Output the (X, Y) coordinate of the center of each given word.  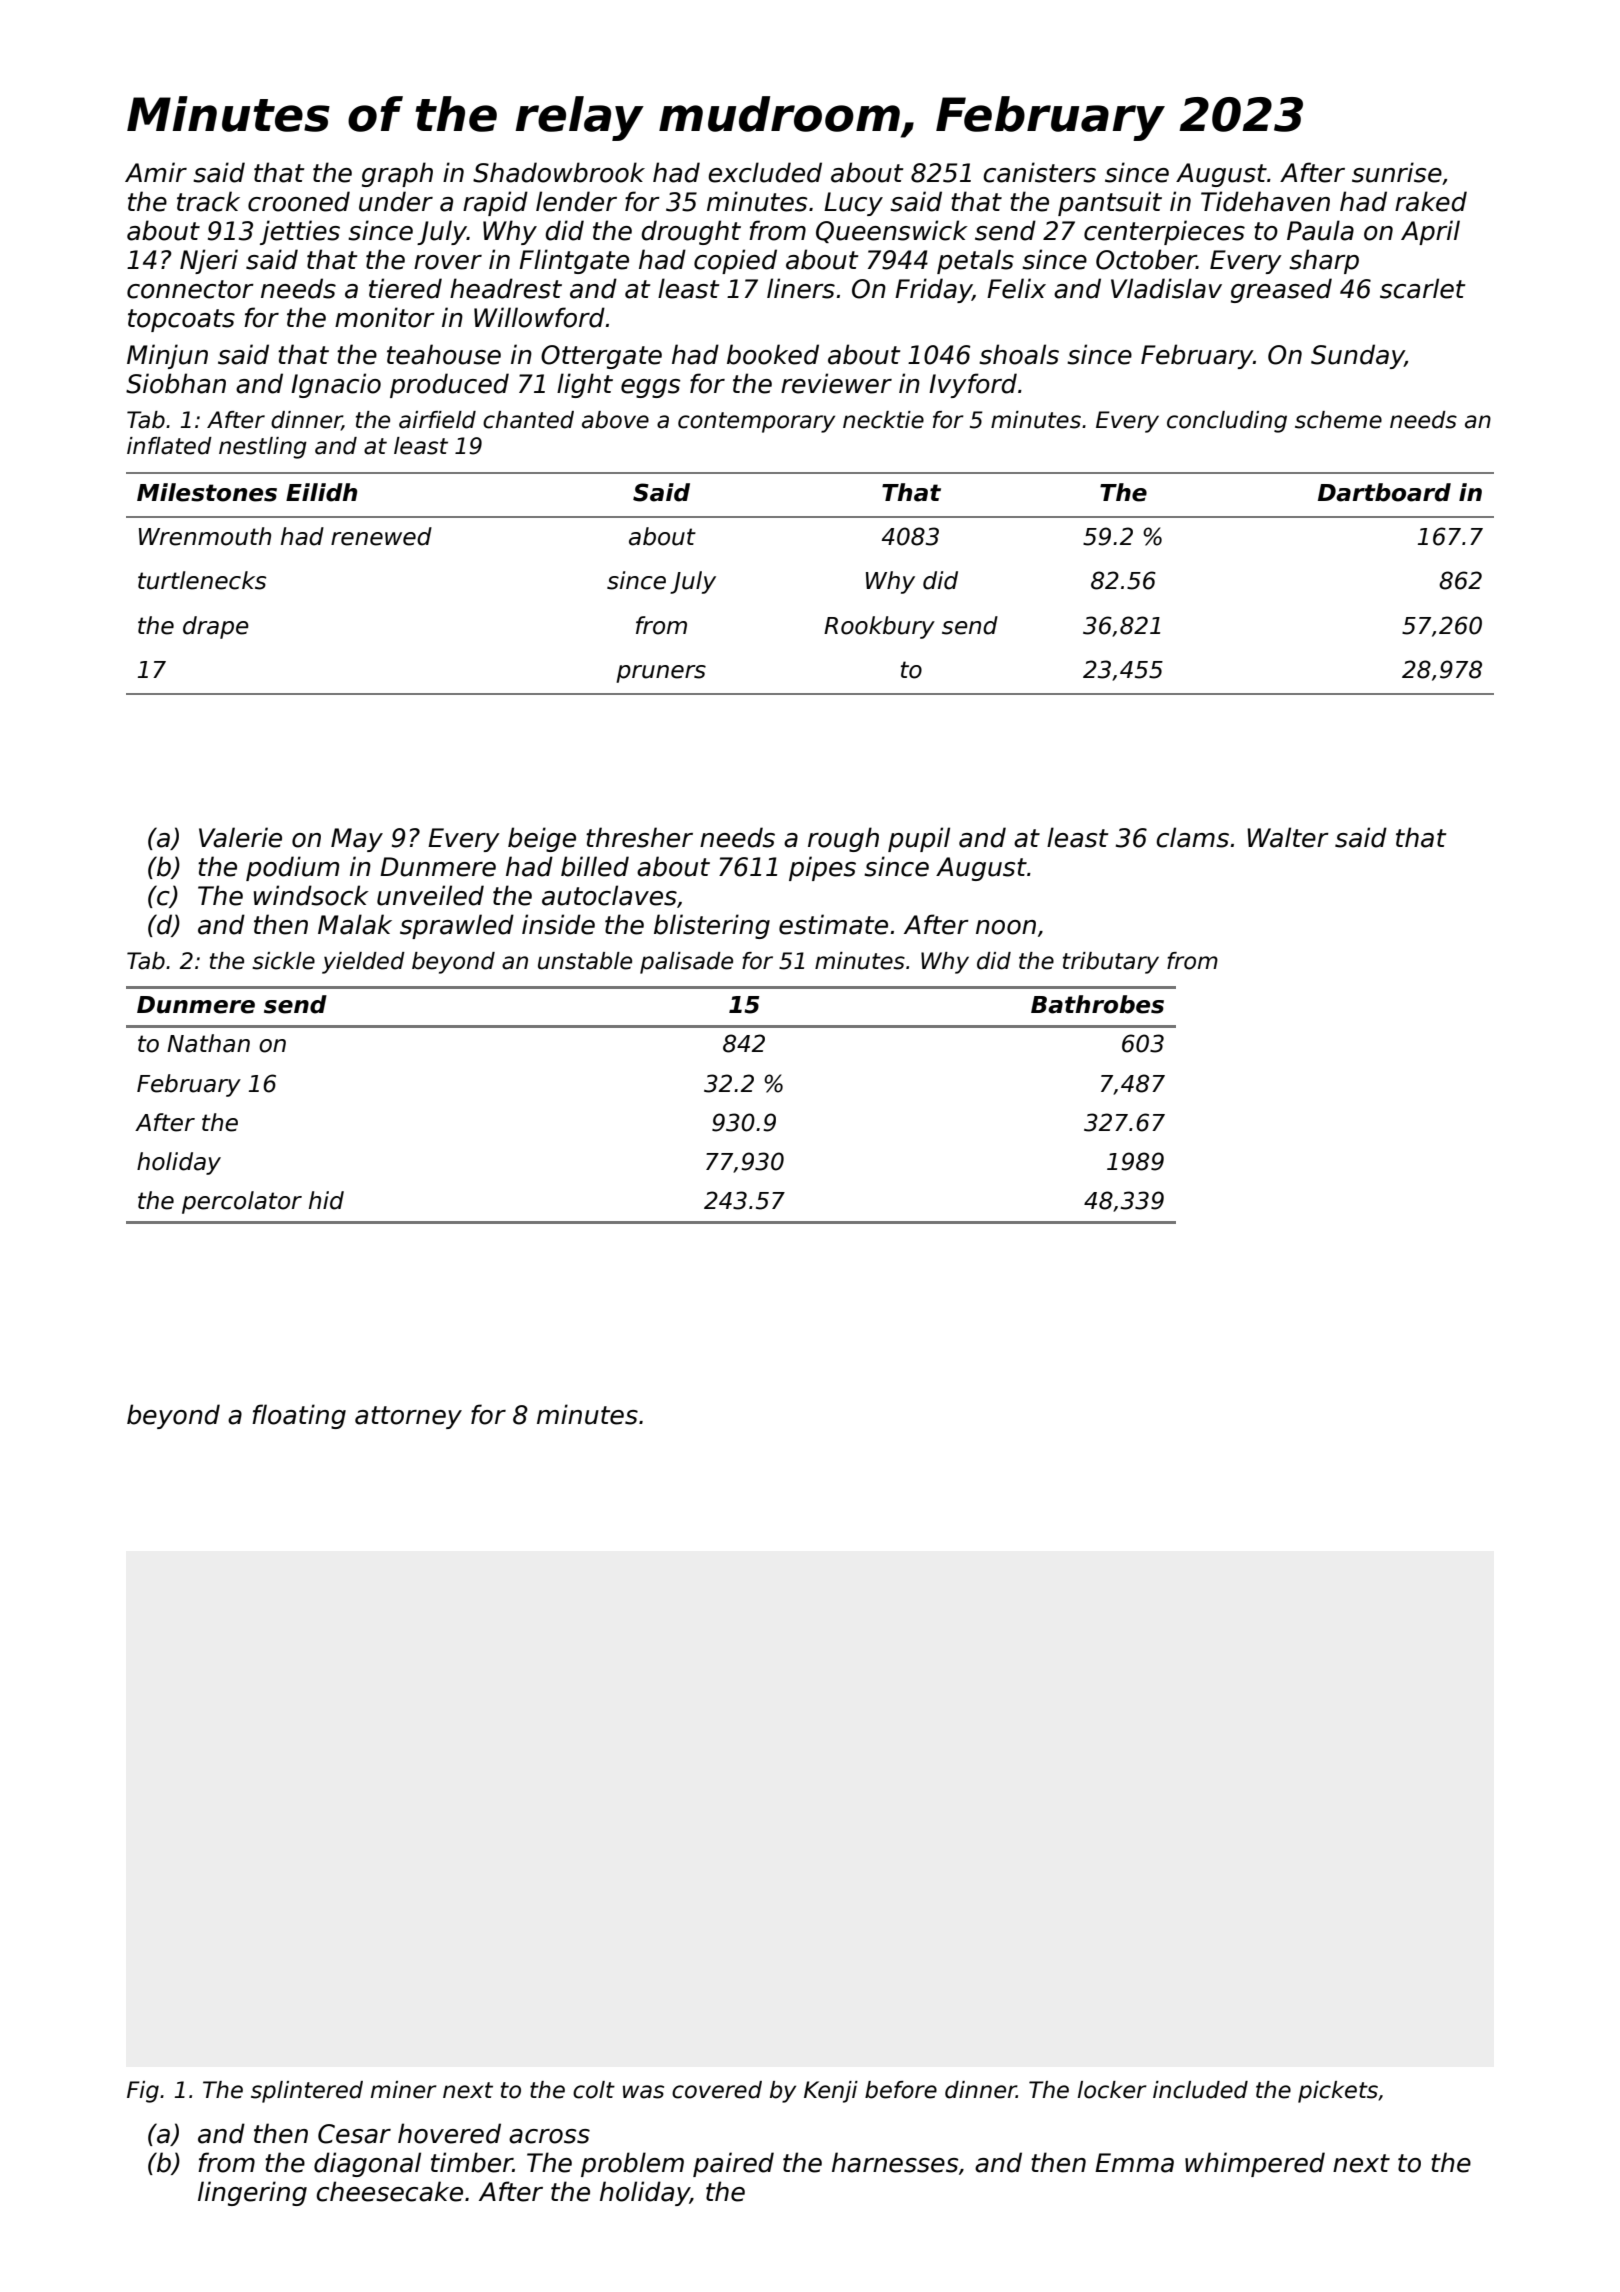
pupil (919, 839)
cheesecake (389, 2191)
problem (632, 2164)
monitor (385, 317)
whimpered (1255, 2164)
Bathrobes (1097, 1004)
